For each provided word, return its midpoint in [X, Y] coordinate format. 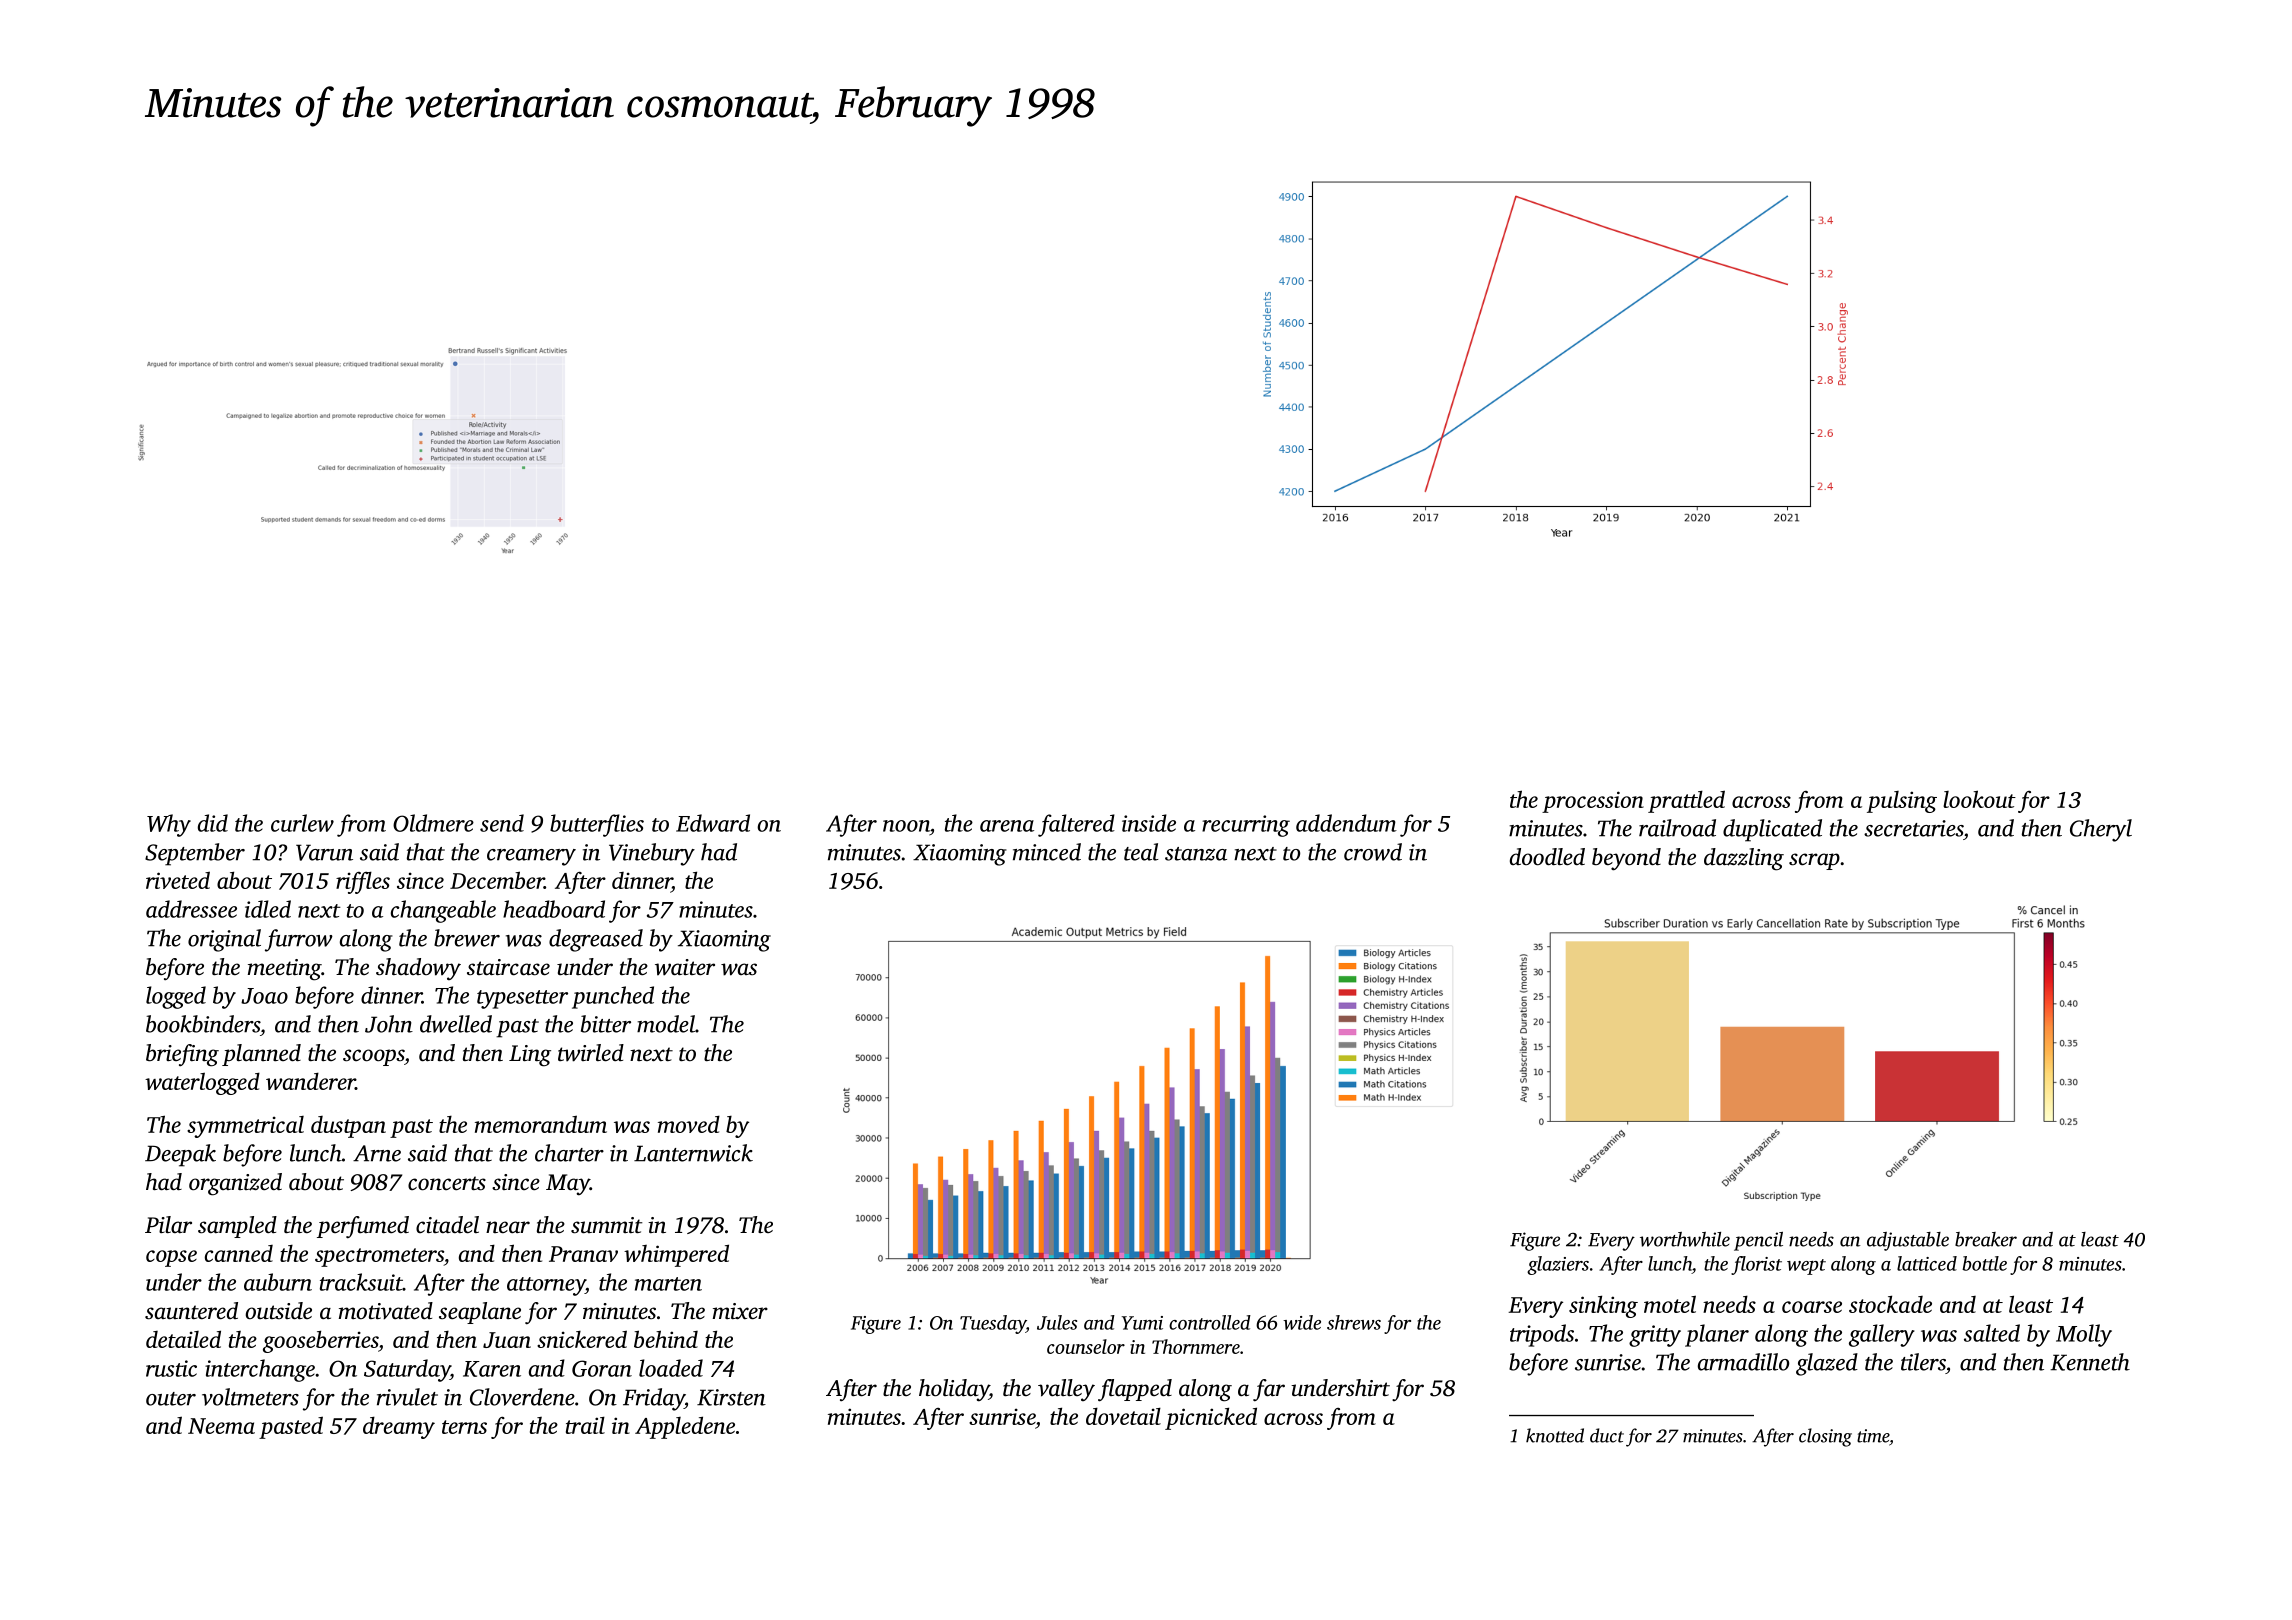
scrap [1814, 861]
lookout [1979, 799]
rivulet [407, 1397]
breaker [1986, 1239]
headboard [554, 909]
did [213, 823]
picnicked [1211, 1418]
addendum [1346, 823]
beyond [1626, 859]
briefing [182, 1055]
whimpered [676, 1255]
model [666, 1024]
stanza [1196, 854]
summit [606, 1225]
